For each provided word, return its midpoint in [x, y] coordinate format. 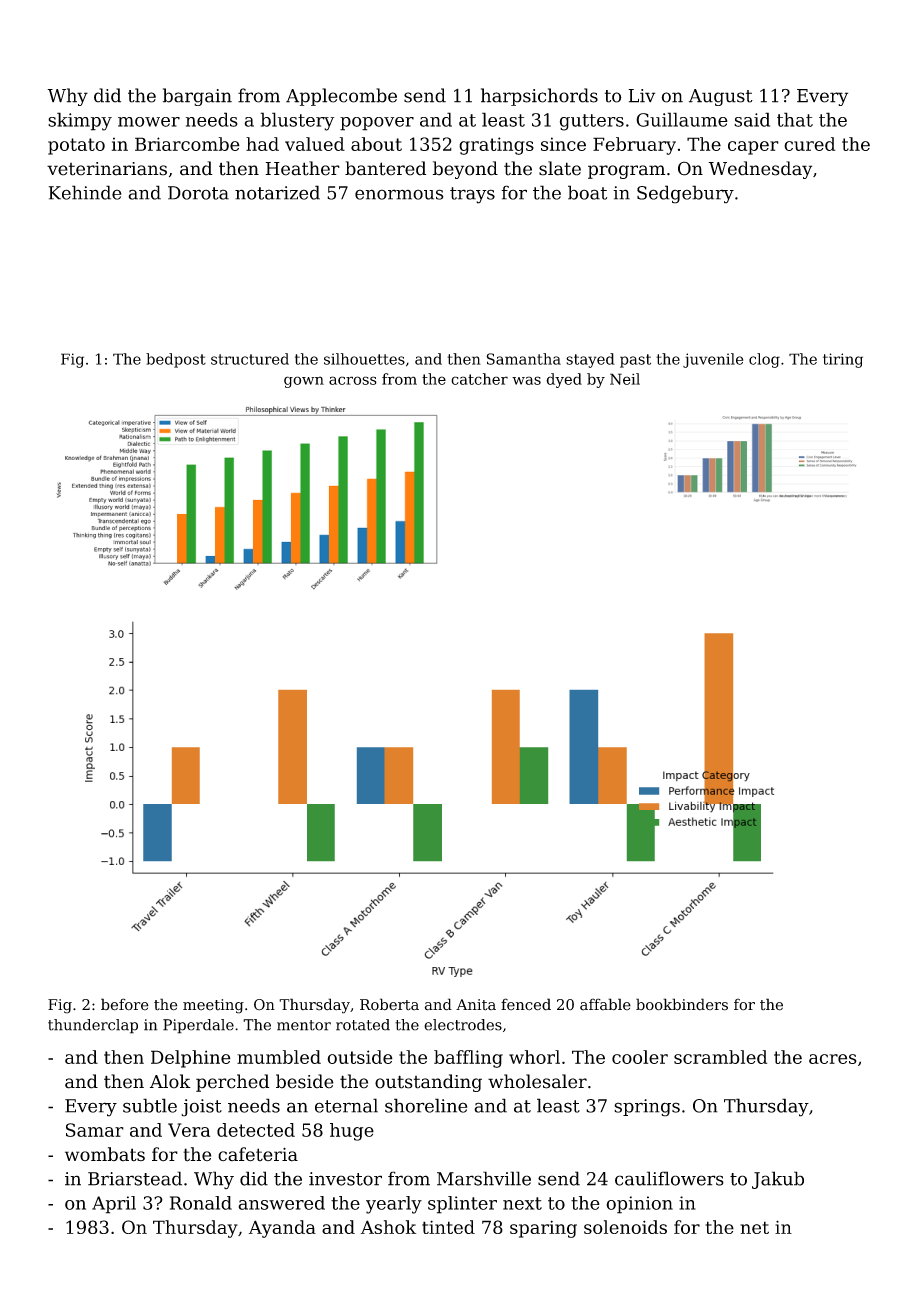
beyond [465, 170]
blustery [297, 121]
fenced [526, 1004]
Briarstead [135, 1178]
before [125, 1004]
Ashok [388, 1227]
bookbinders [682, 1004]
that [795, 119]
